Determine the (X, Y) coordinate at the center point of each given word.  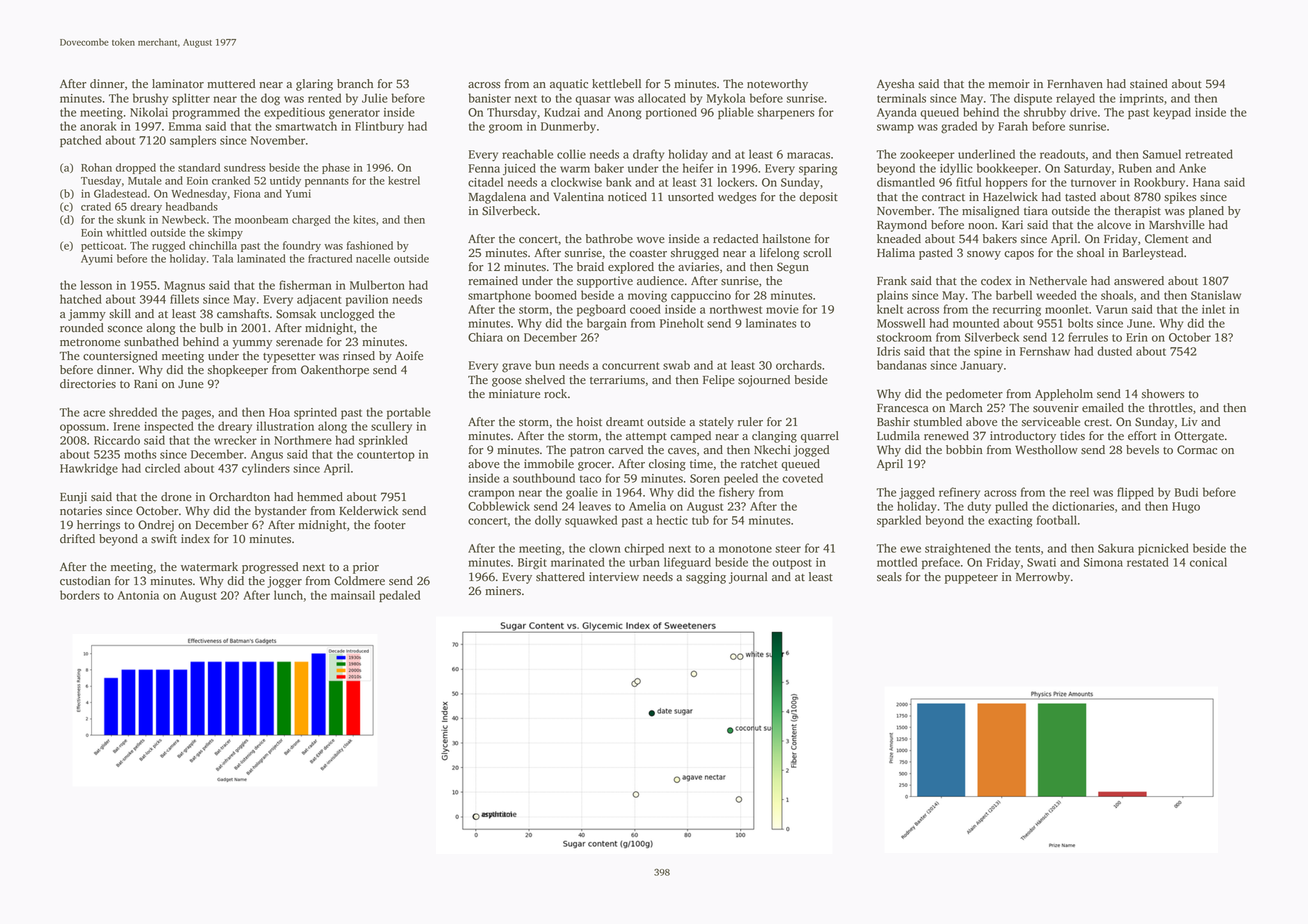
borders (80, 595)
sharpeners (785, 113)
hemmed (320, 497)
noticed (627, 197)
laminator (178, 84)
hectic (672, 520)
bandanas (902, 365)
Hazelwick (1010, 197)
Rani (146, 384)
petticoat (102, 246)
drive (1083, 112)
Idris (888, 351)
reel (1079, 492)
